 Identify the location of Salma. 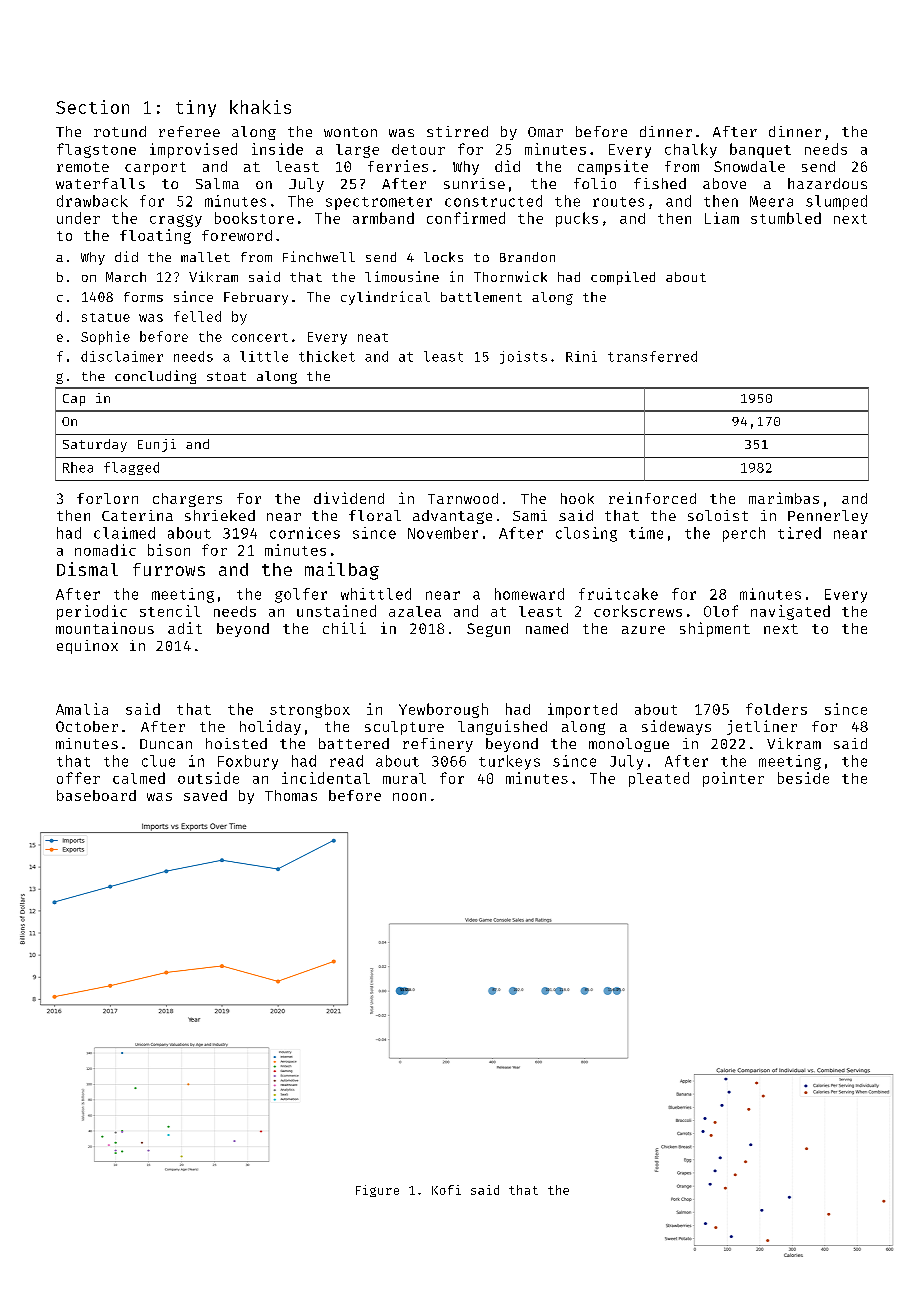
(217, 183).
